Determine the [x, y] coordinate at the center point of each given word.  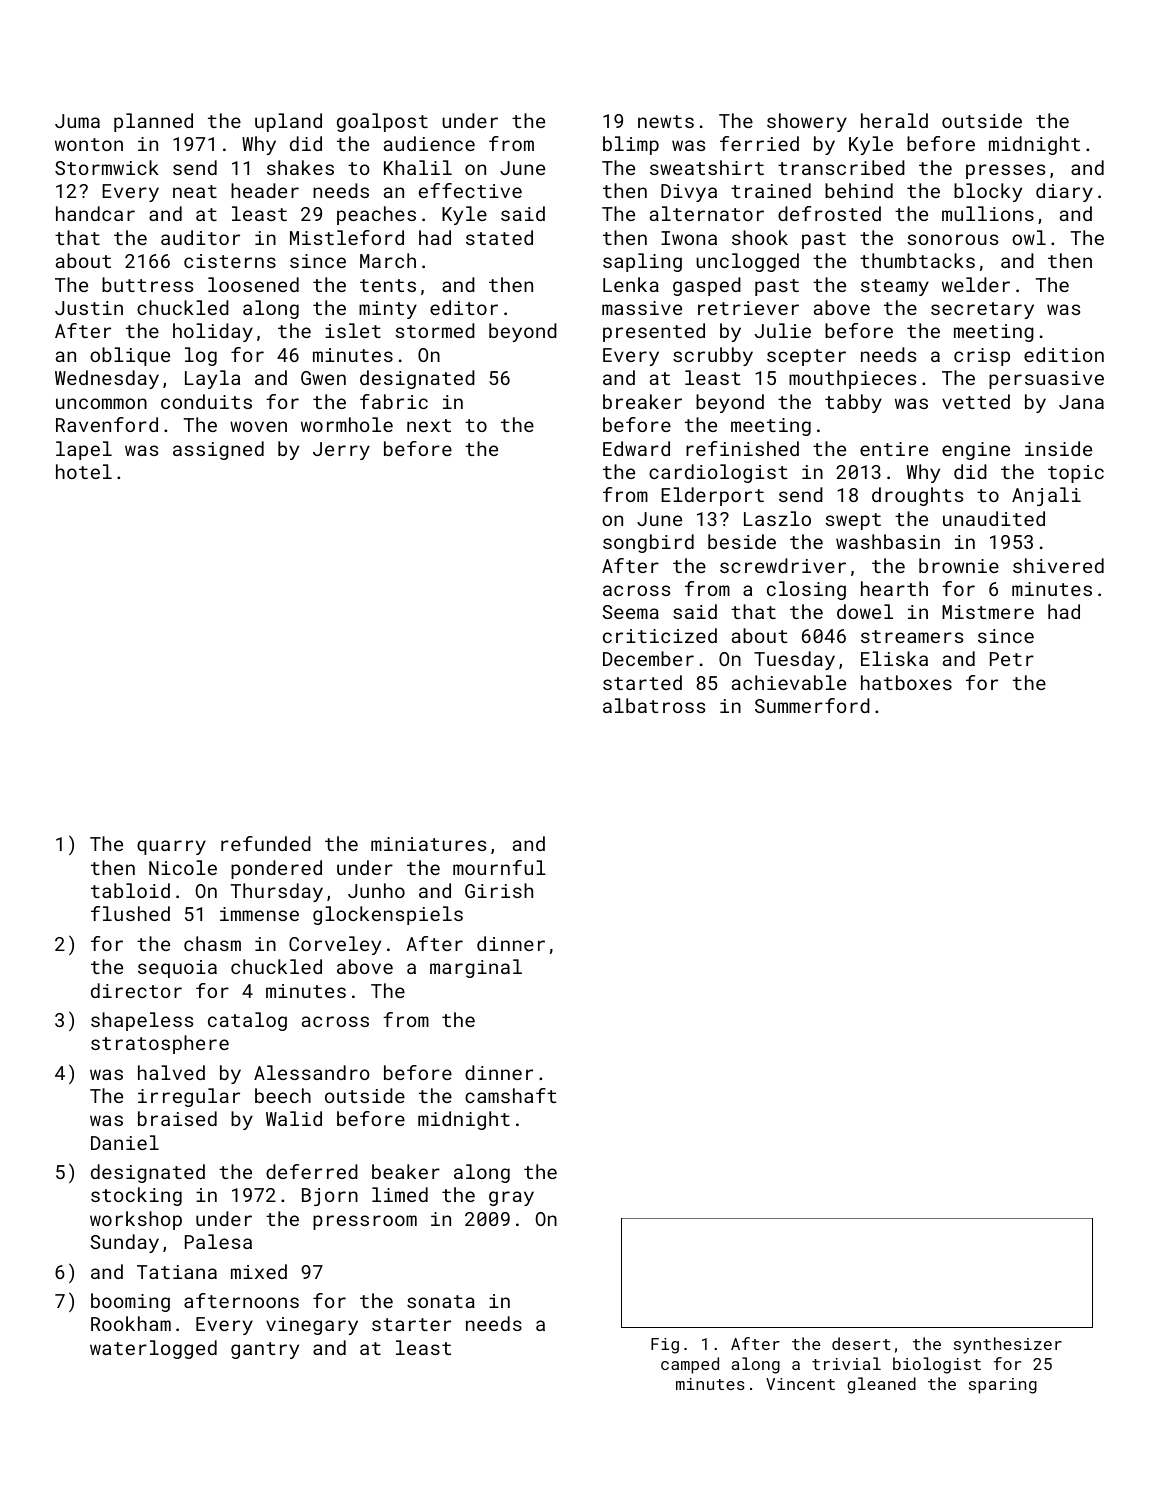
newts [666, 121]
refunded [266, 843]
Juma [77, 121]
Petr [1012, 659]
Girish [499, 890]
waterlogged [153, 1349]
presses [1005, 171]
